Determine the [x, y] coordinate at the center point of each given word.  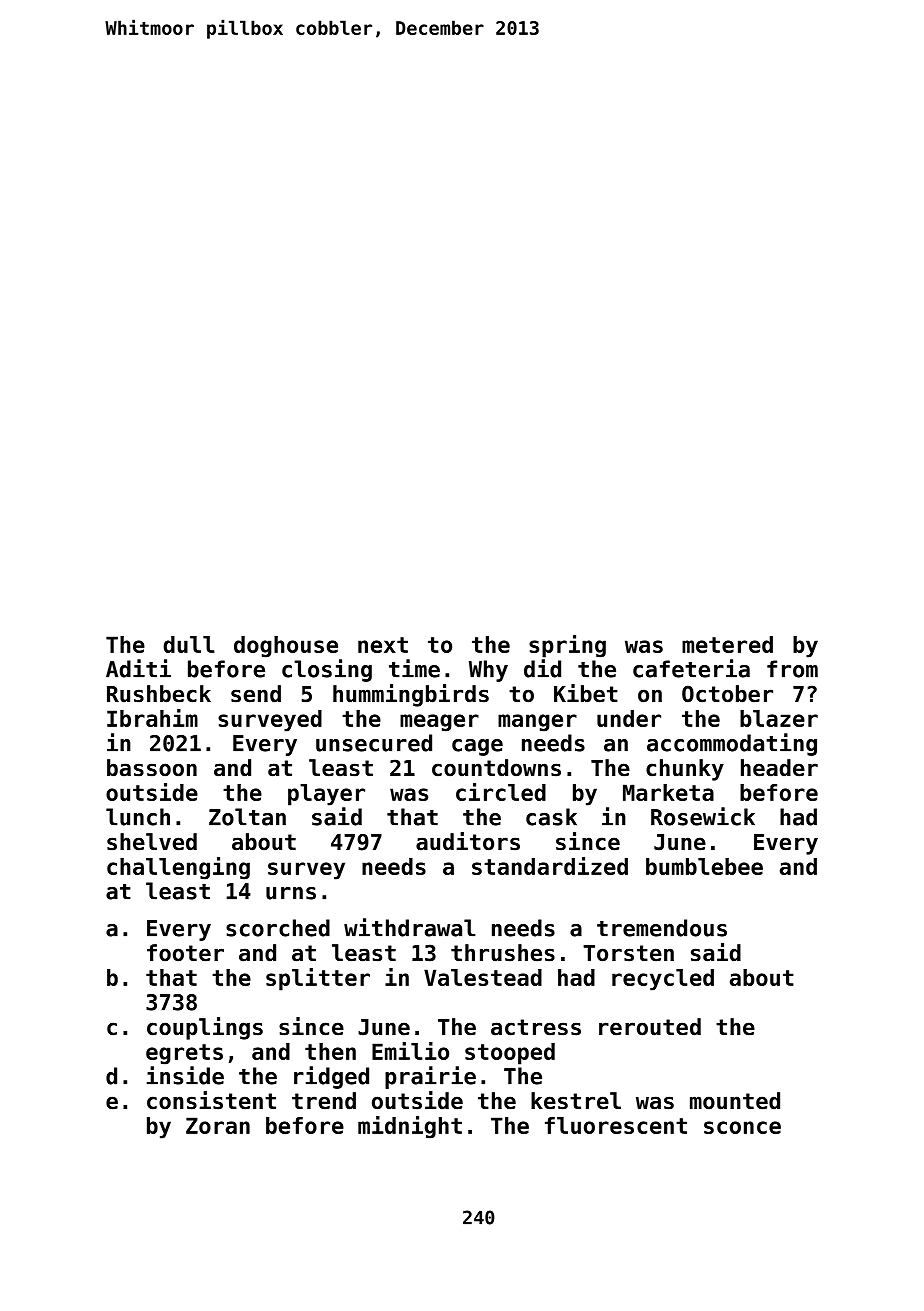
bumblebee [704, 866]
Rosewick [703, 816]
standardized [550, 866]
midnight [410, 1127]
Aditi [138, 668]
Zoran [218, 1125]
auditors [468, 841]
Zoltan [247, 817]
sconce [742, 1127]
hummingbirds [411, 695]
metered [727, 644]
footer [185, 953]
